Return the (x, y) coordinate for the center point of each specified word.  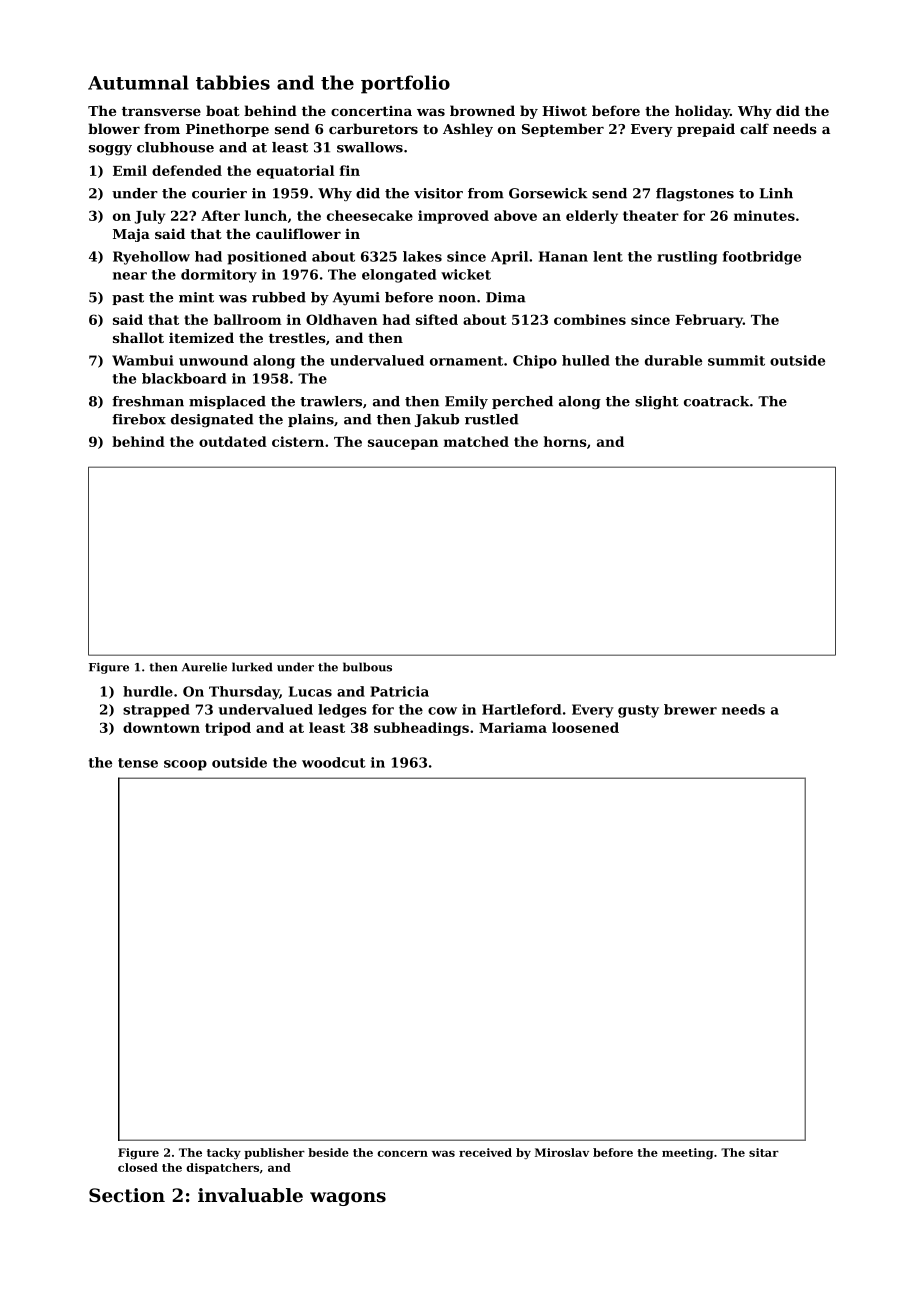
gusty (638, 711)
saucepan (403, 444)
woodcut (334, 762)
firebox (139, 419)
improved (453, 217)
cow (442, 711)
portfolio (405, 84)
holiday (702, 112)
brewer (690, 709)
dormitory (219, 276)
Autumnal (138, 82)
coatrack (716, 401)
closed (138, 1167)
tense (138, 763)
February (709, 321)
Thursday (244, 693)
